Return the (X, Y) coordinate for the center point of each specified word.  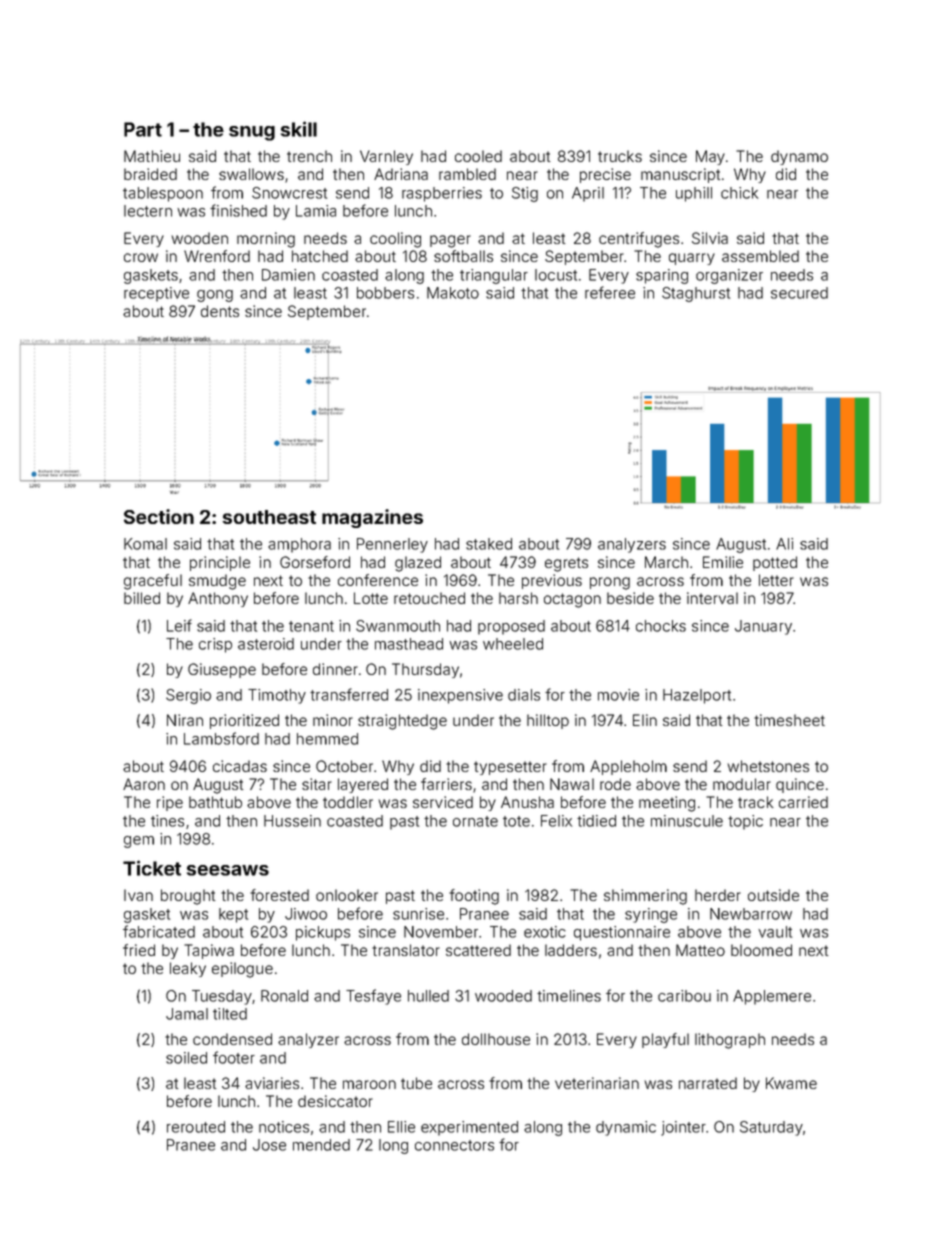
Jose (269, 1145)
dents (220, 311)
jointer (683, 1128)
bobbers (385, 293)
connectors (454, 1145)
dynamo (799, 157)
